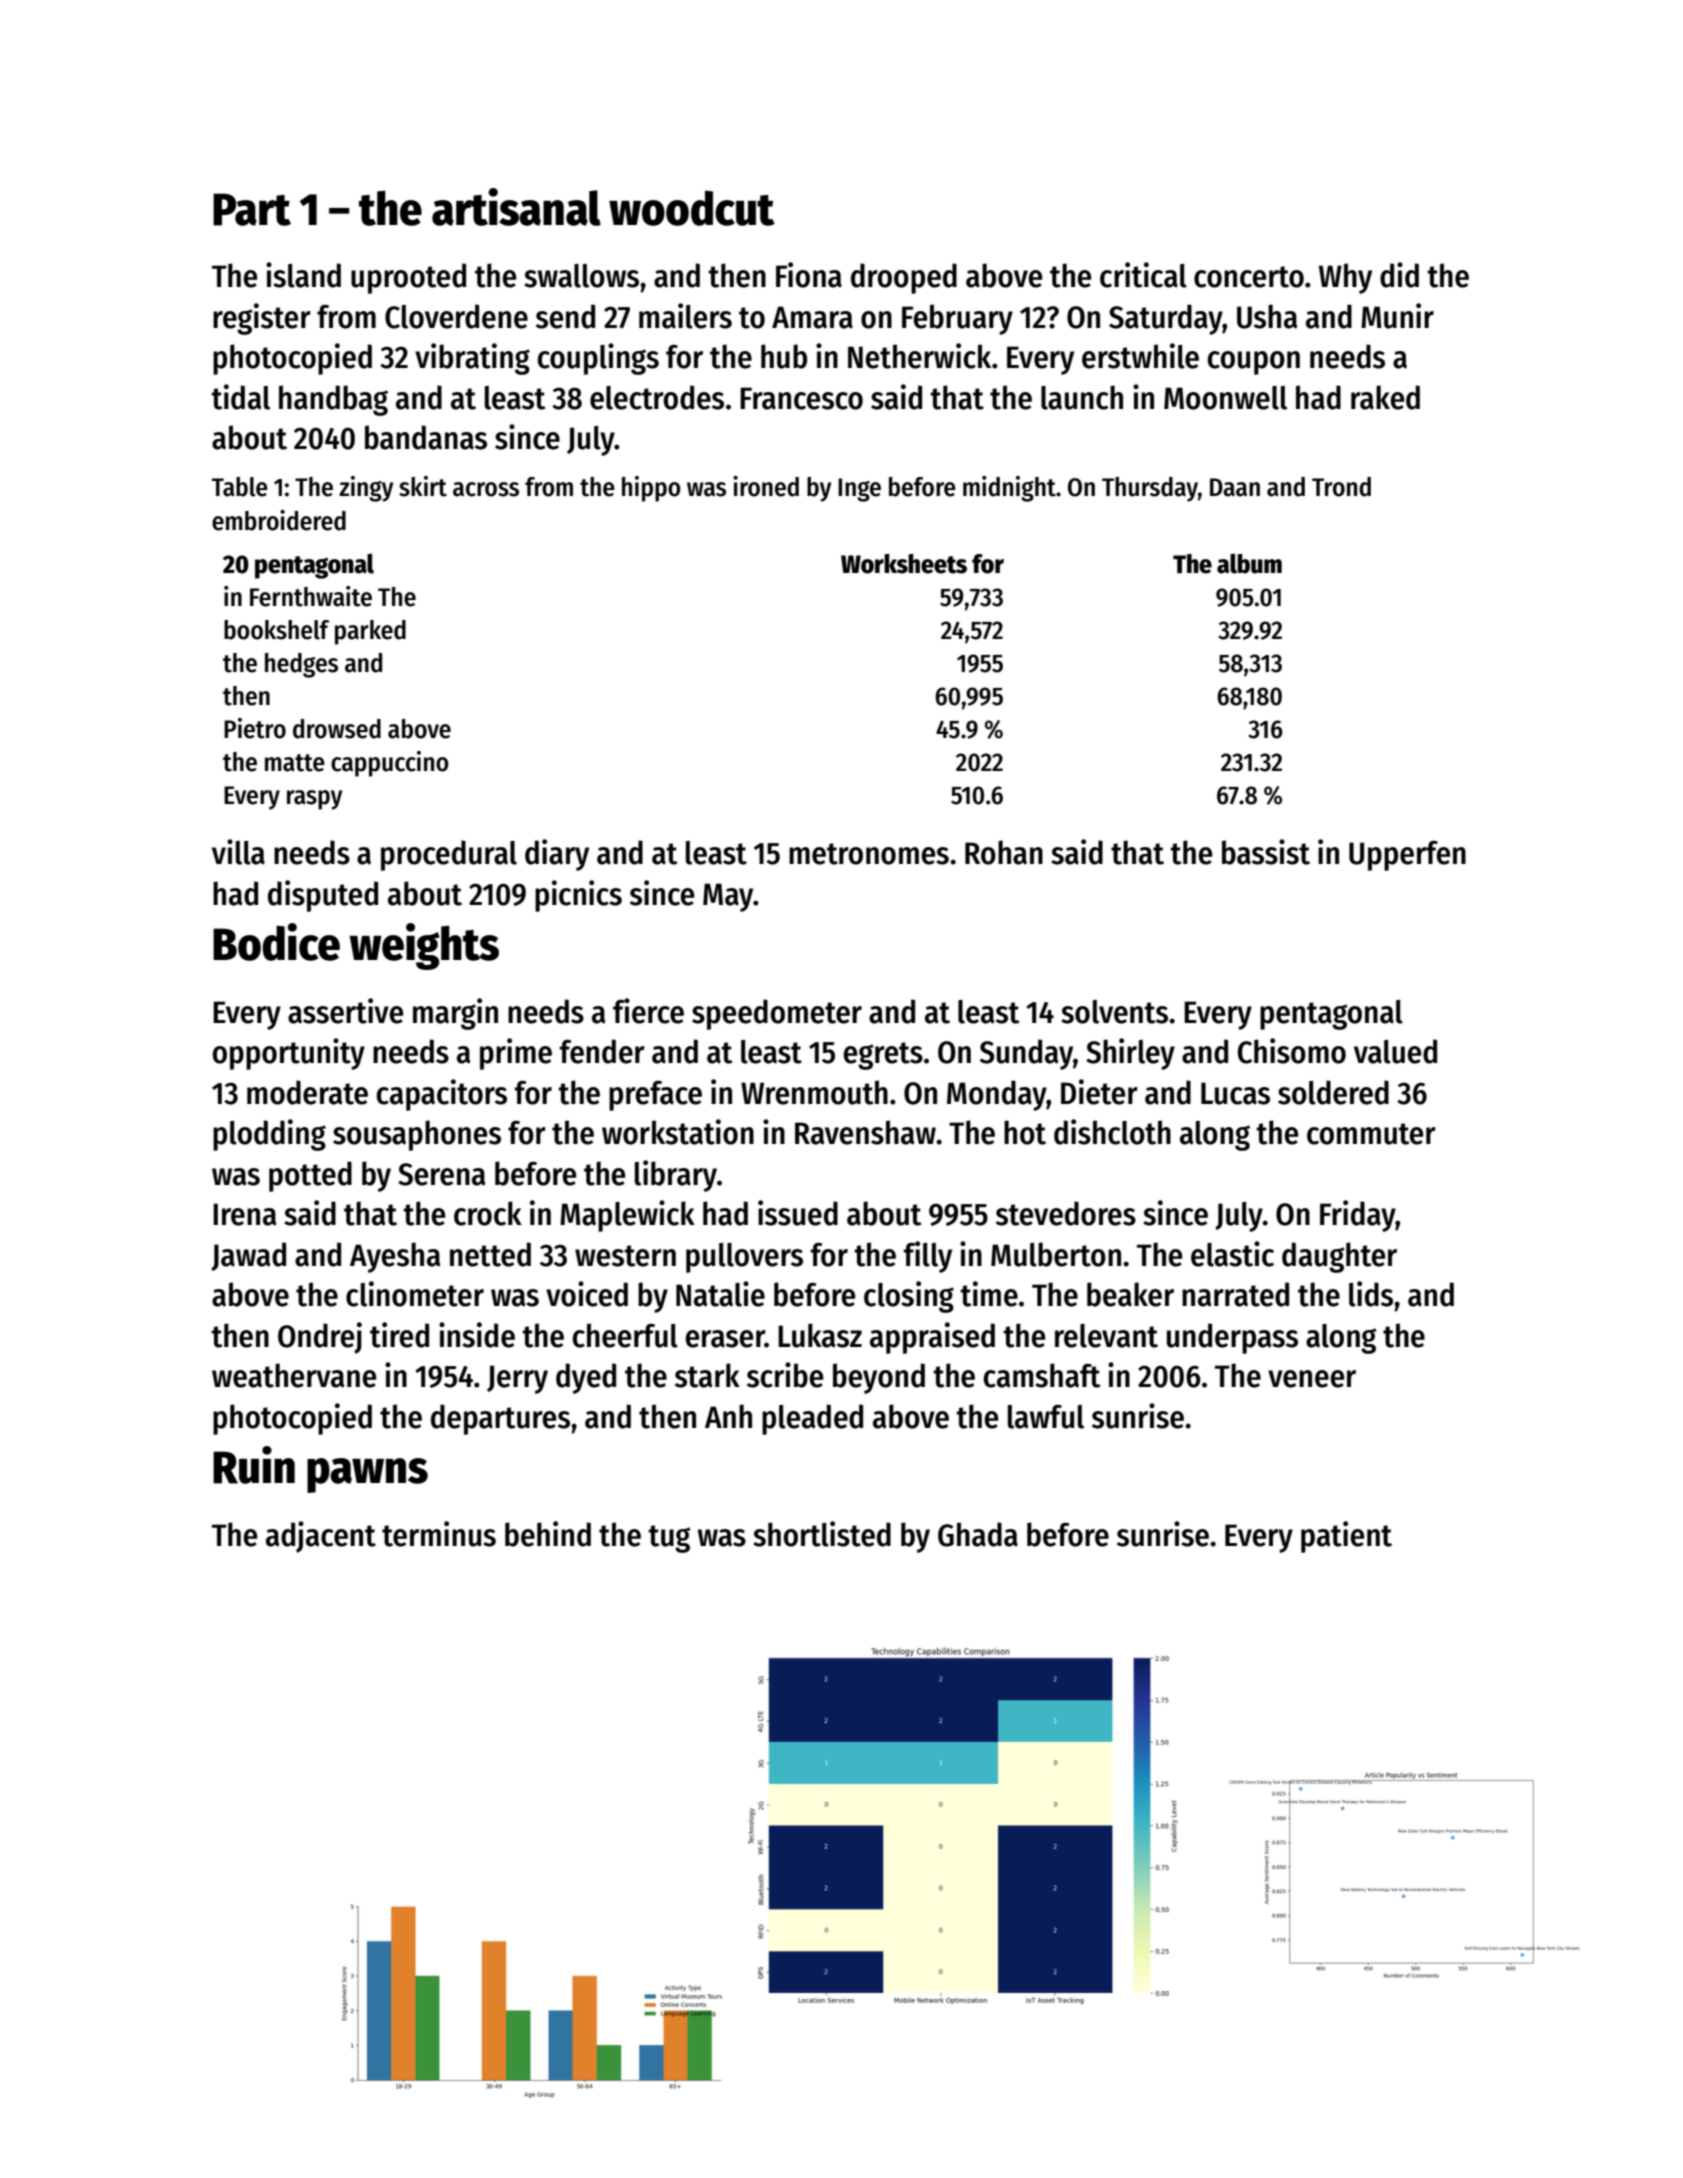 This screenshot has height=2178, width=1683. Describe the element at coordinates (1341, 487) in the screenshot. I see `Trond` at that location.
